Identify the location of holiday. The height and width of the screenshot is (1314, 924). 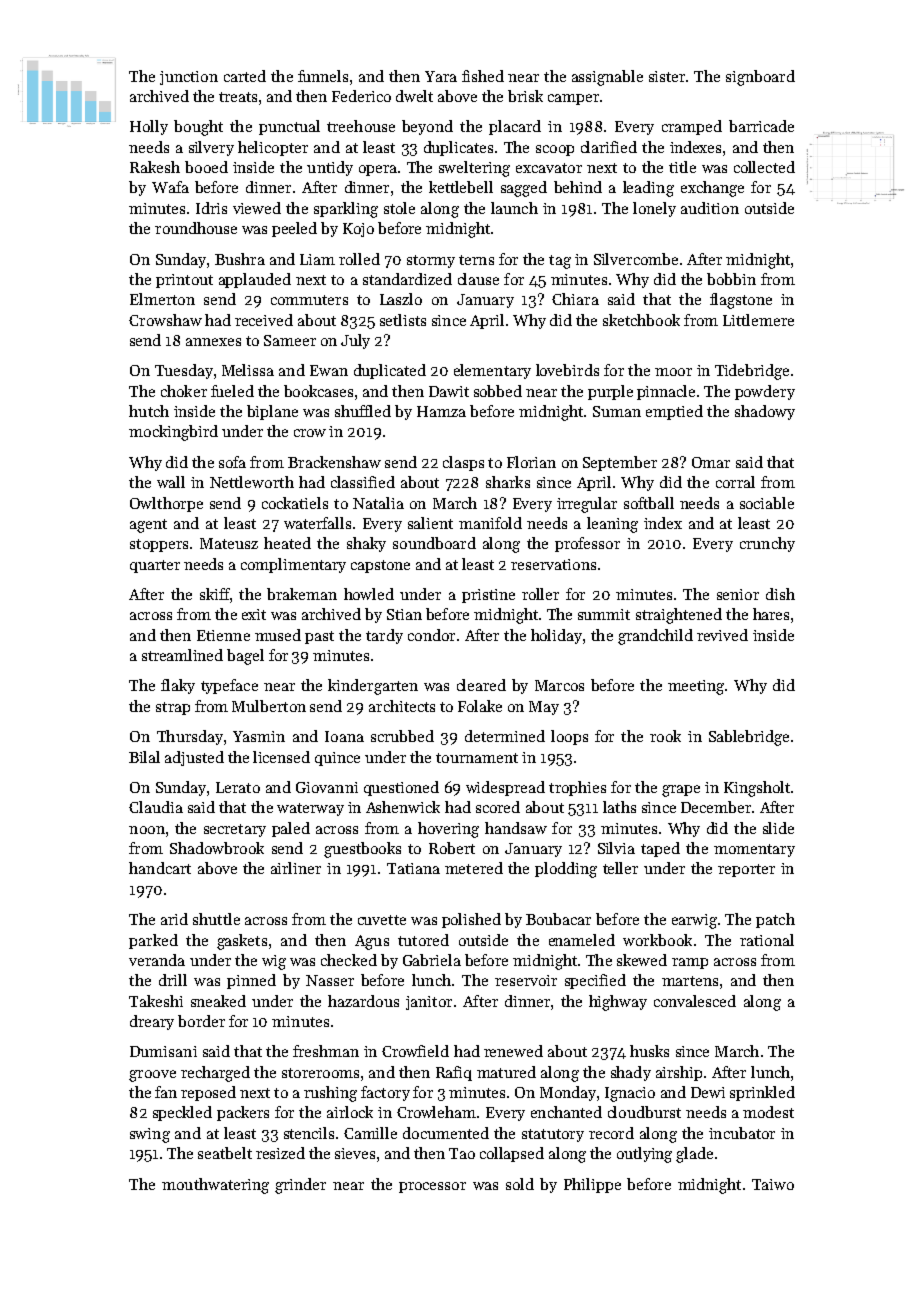
(556, 636).
